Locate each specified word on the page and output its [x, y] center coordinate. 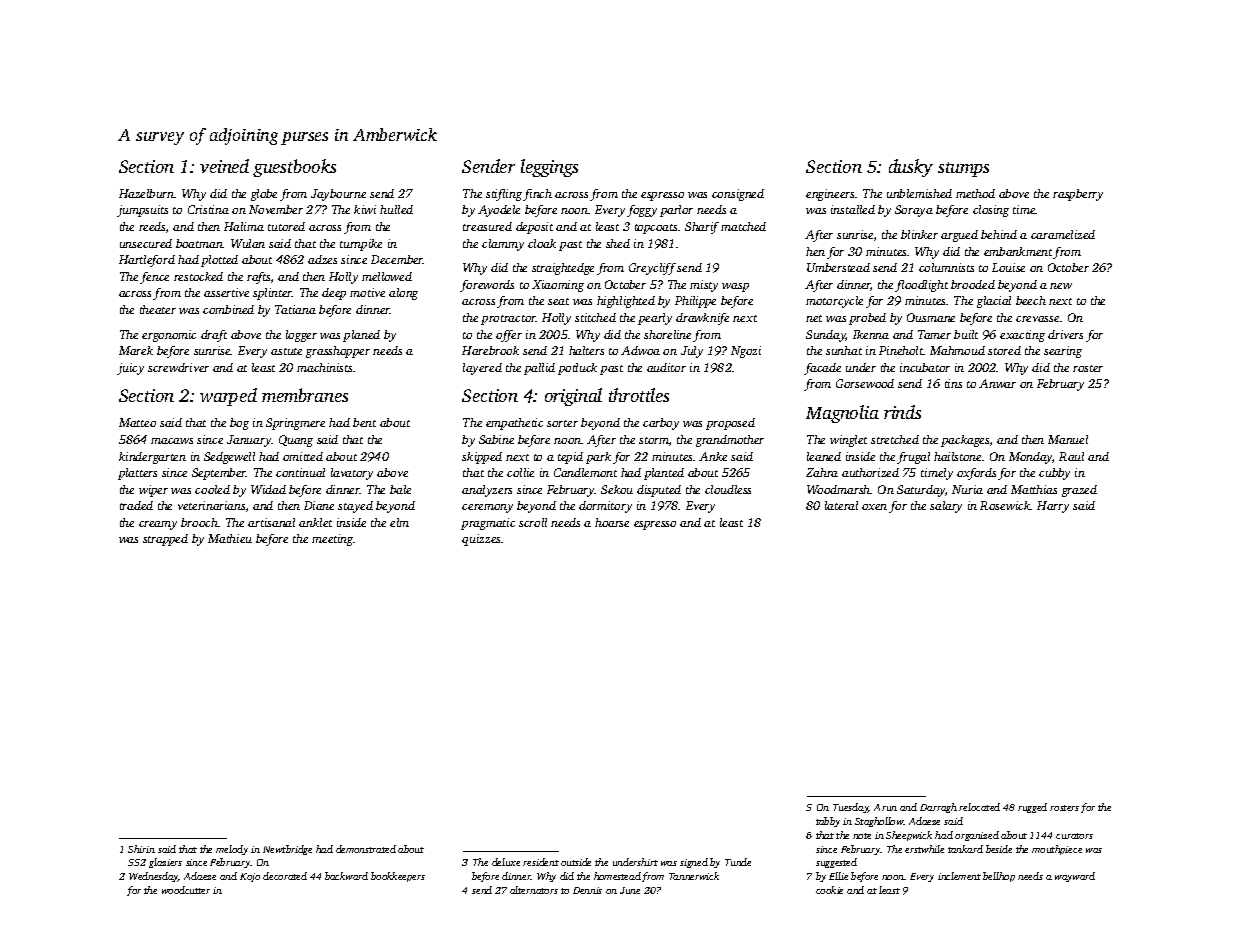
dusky [911, 168]
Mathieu [230, 538]
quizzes [481, 540]
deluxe [506, 862]
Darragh [938, 808]
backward [346, 876]
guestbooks [294, 168]
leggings [549, 168]
